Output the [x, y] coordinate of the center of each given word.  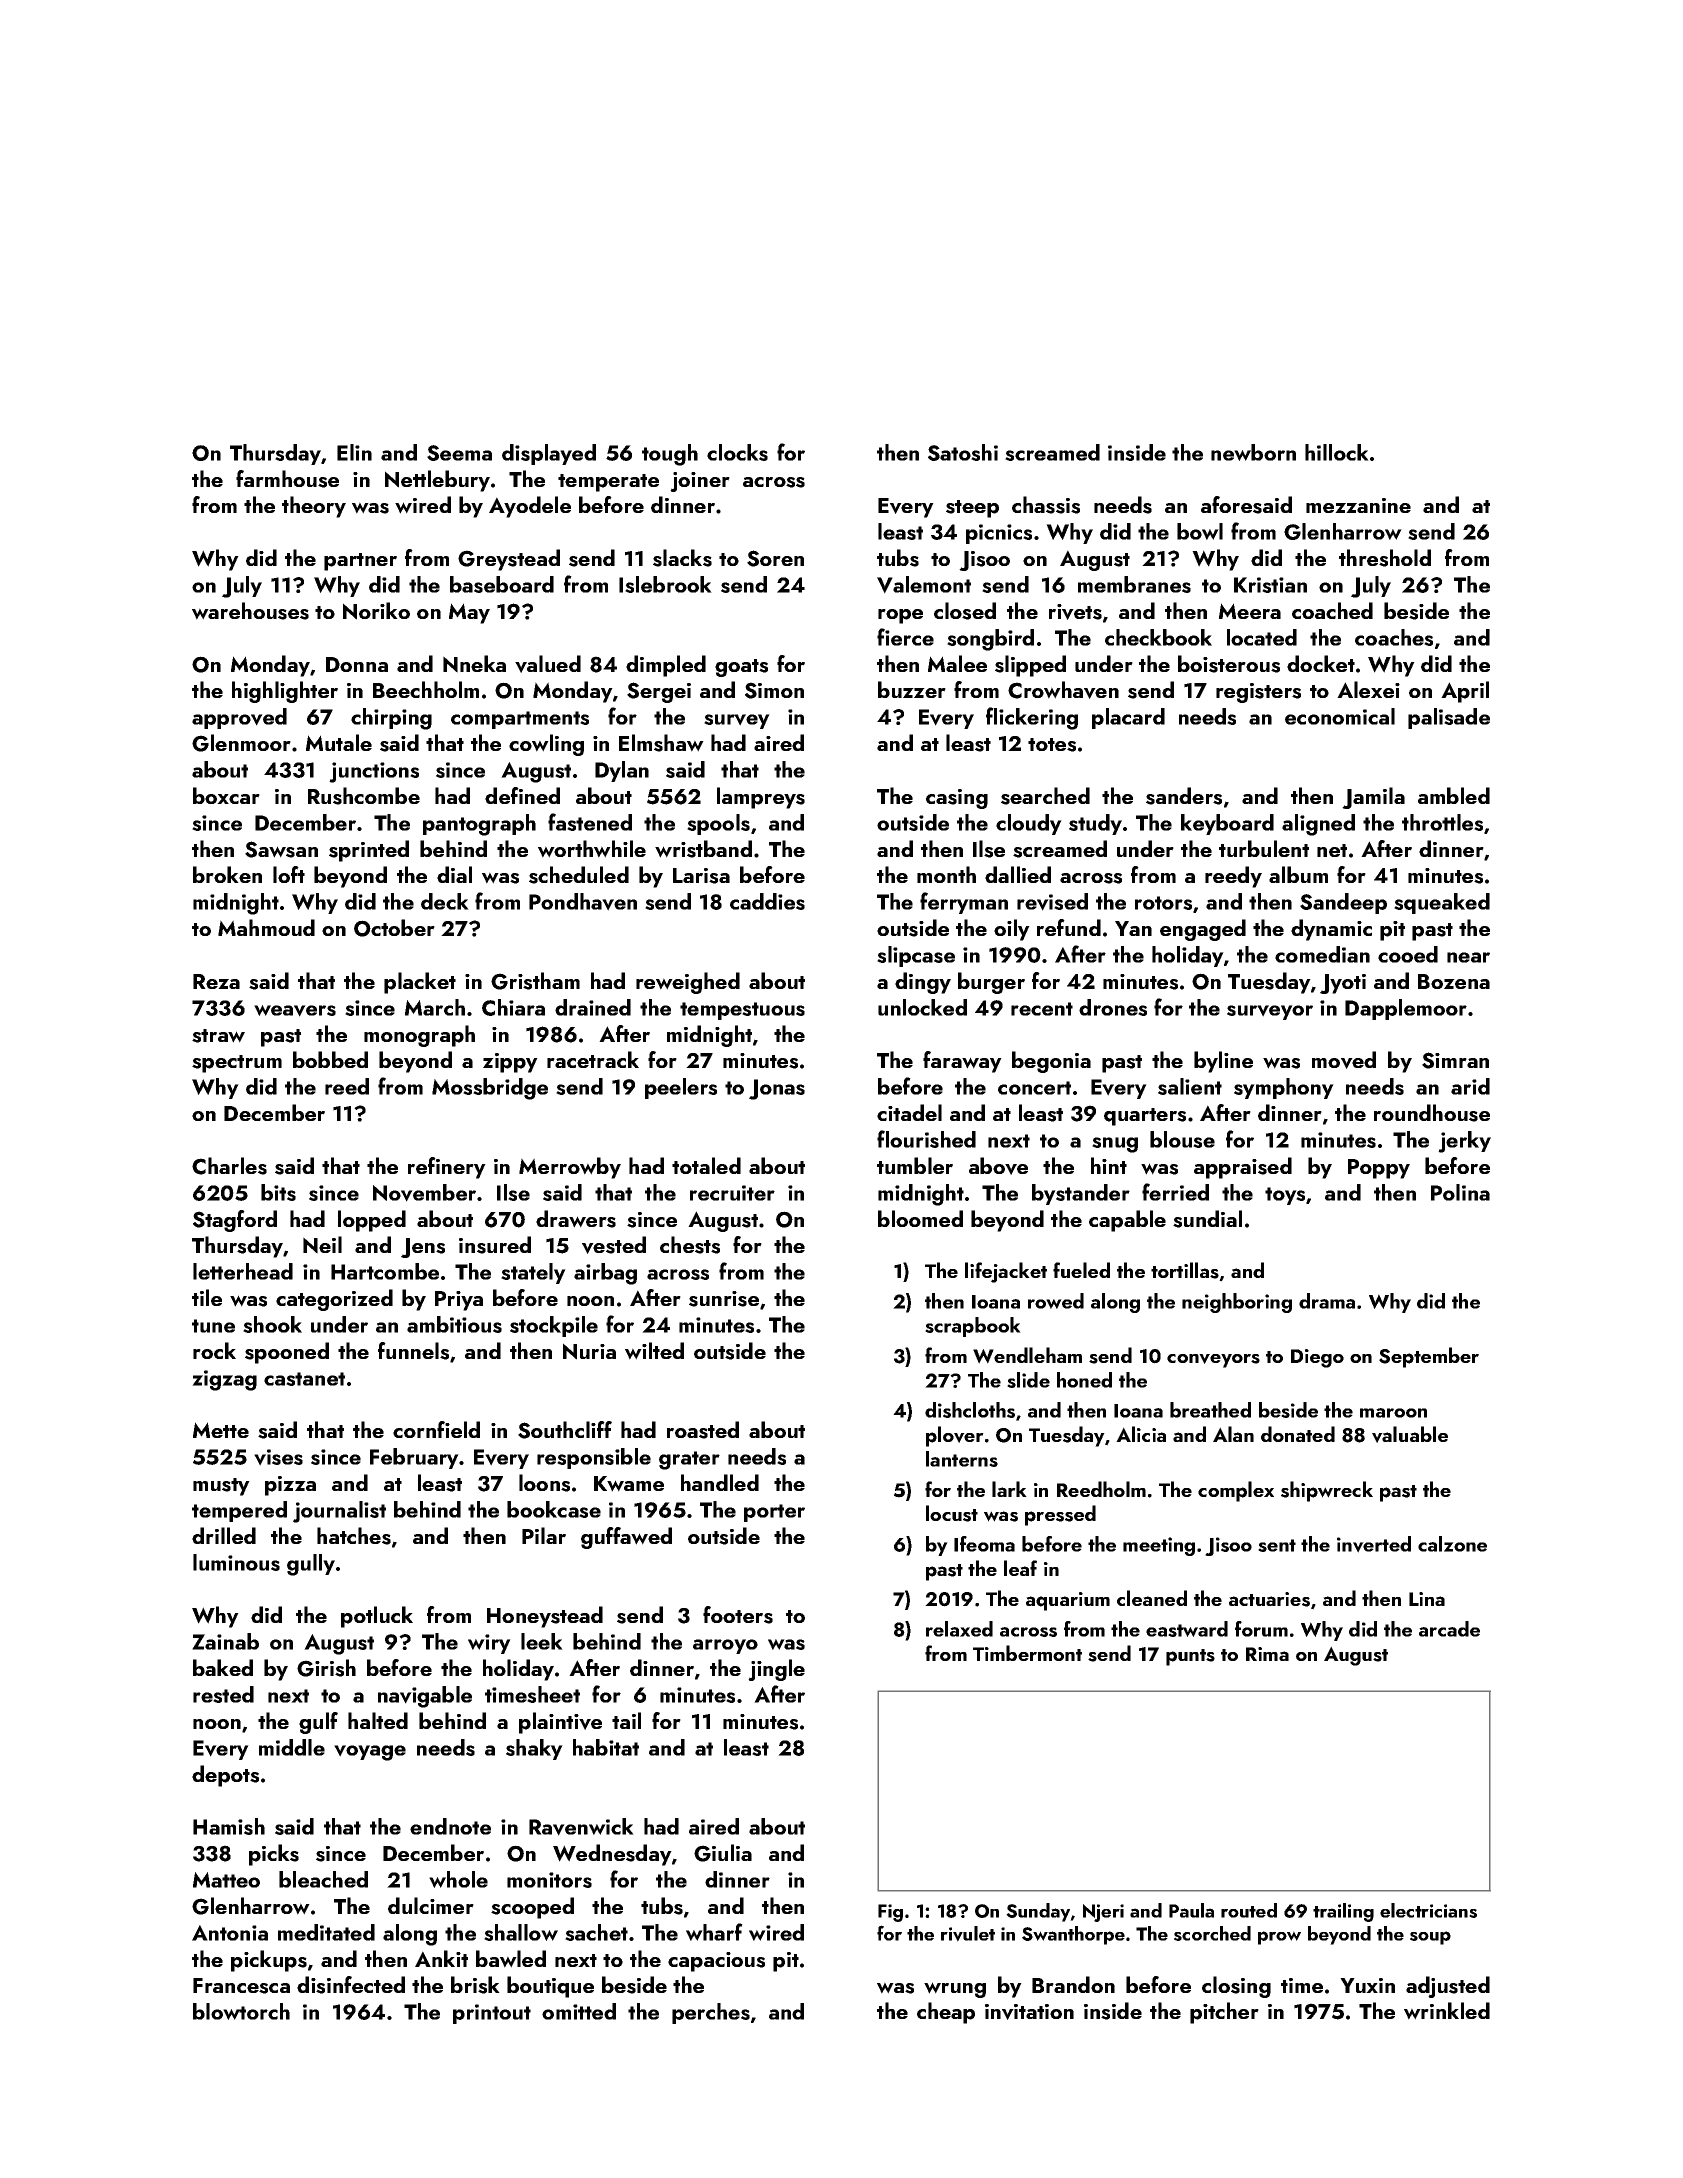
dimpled [666, 666]
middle [292, 1747]
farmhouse [287, 479]
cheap [946, 2013]
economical [1340, 716]
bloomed [920, 1218]
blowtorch [241, 2011]
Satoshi [963, 452]
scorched [1212, 1933]
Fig [890, 1913]
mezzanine [1358, 505]
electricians [1428, 1910]
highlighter [285, 692]
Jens [423, 1248]
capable [1127, 1221]
